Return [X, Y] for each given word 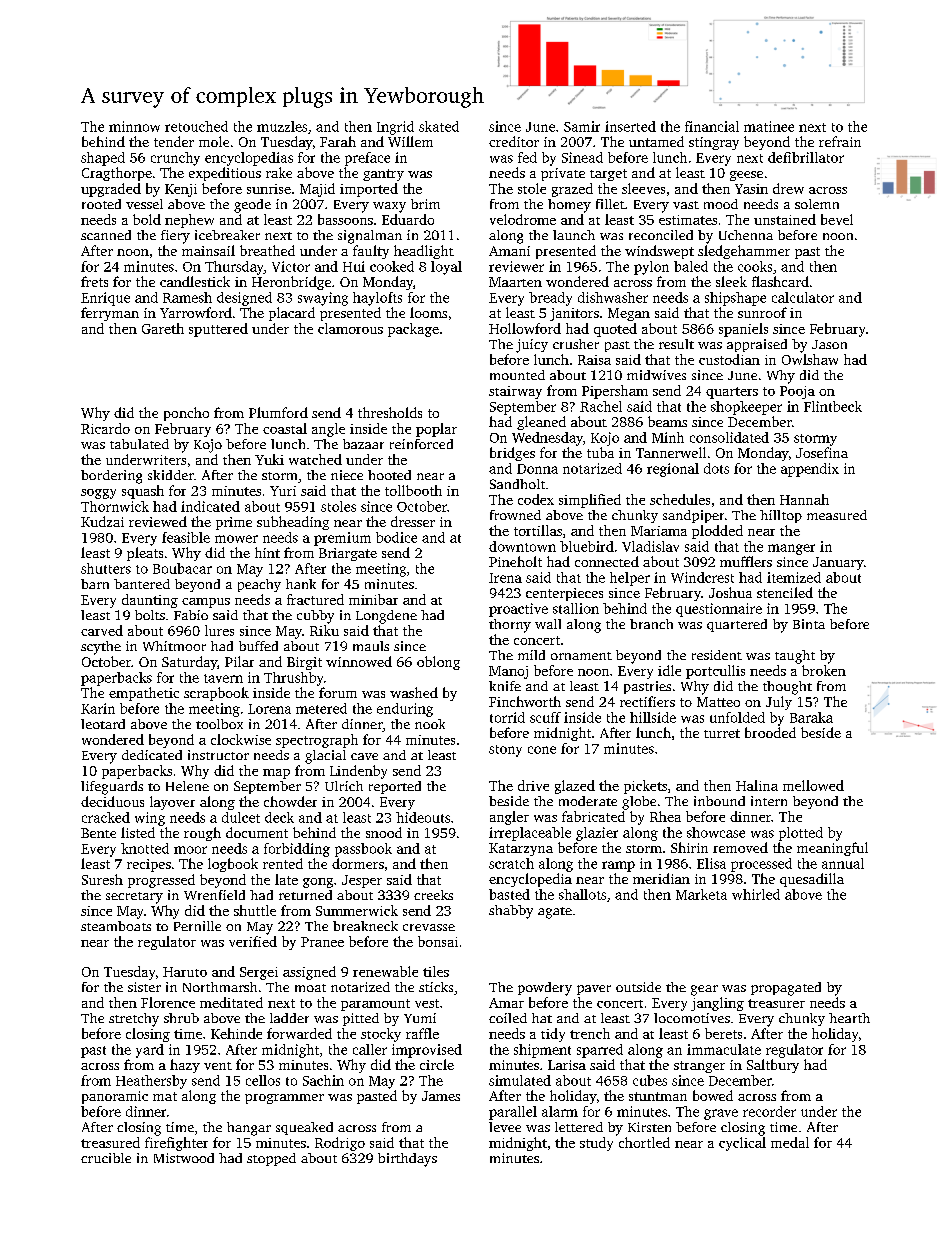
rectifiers [647, 701]
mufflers [746, 561]
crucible [106, 1158]
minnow [134, 126]
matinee [769, 126]
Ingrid [395, 128]
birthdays [407, 1160]
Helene [187, 786]
